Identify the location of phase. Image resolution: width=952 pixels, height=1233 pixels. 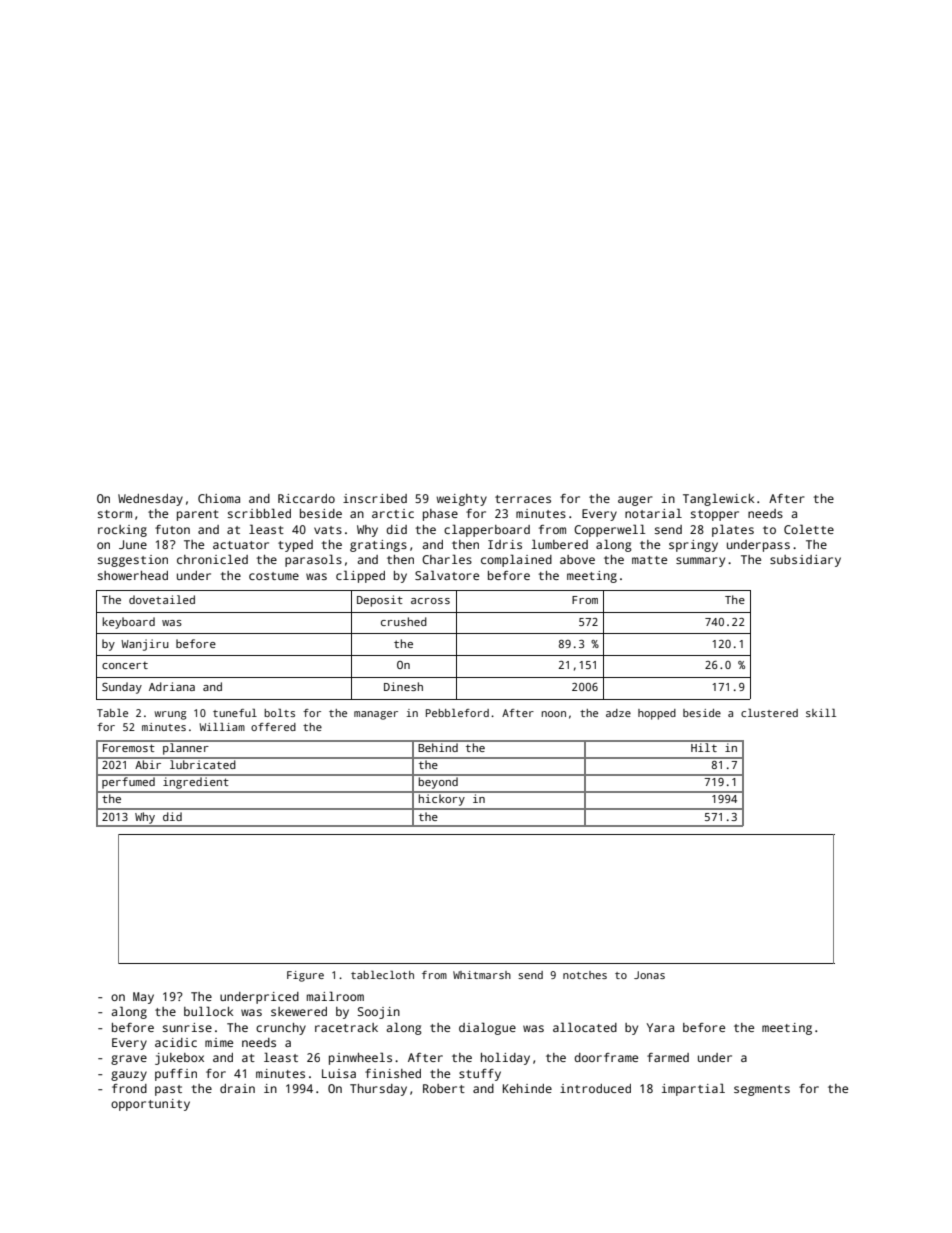
(440, 515).
